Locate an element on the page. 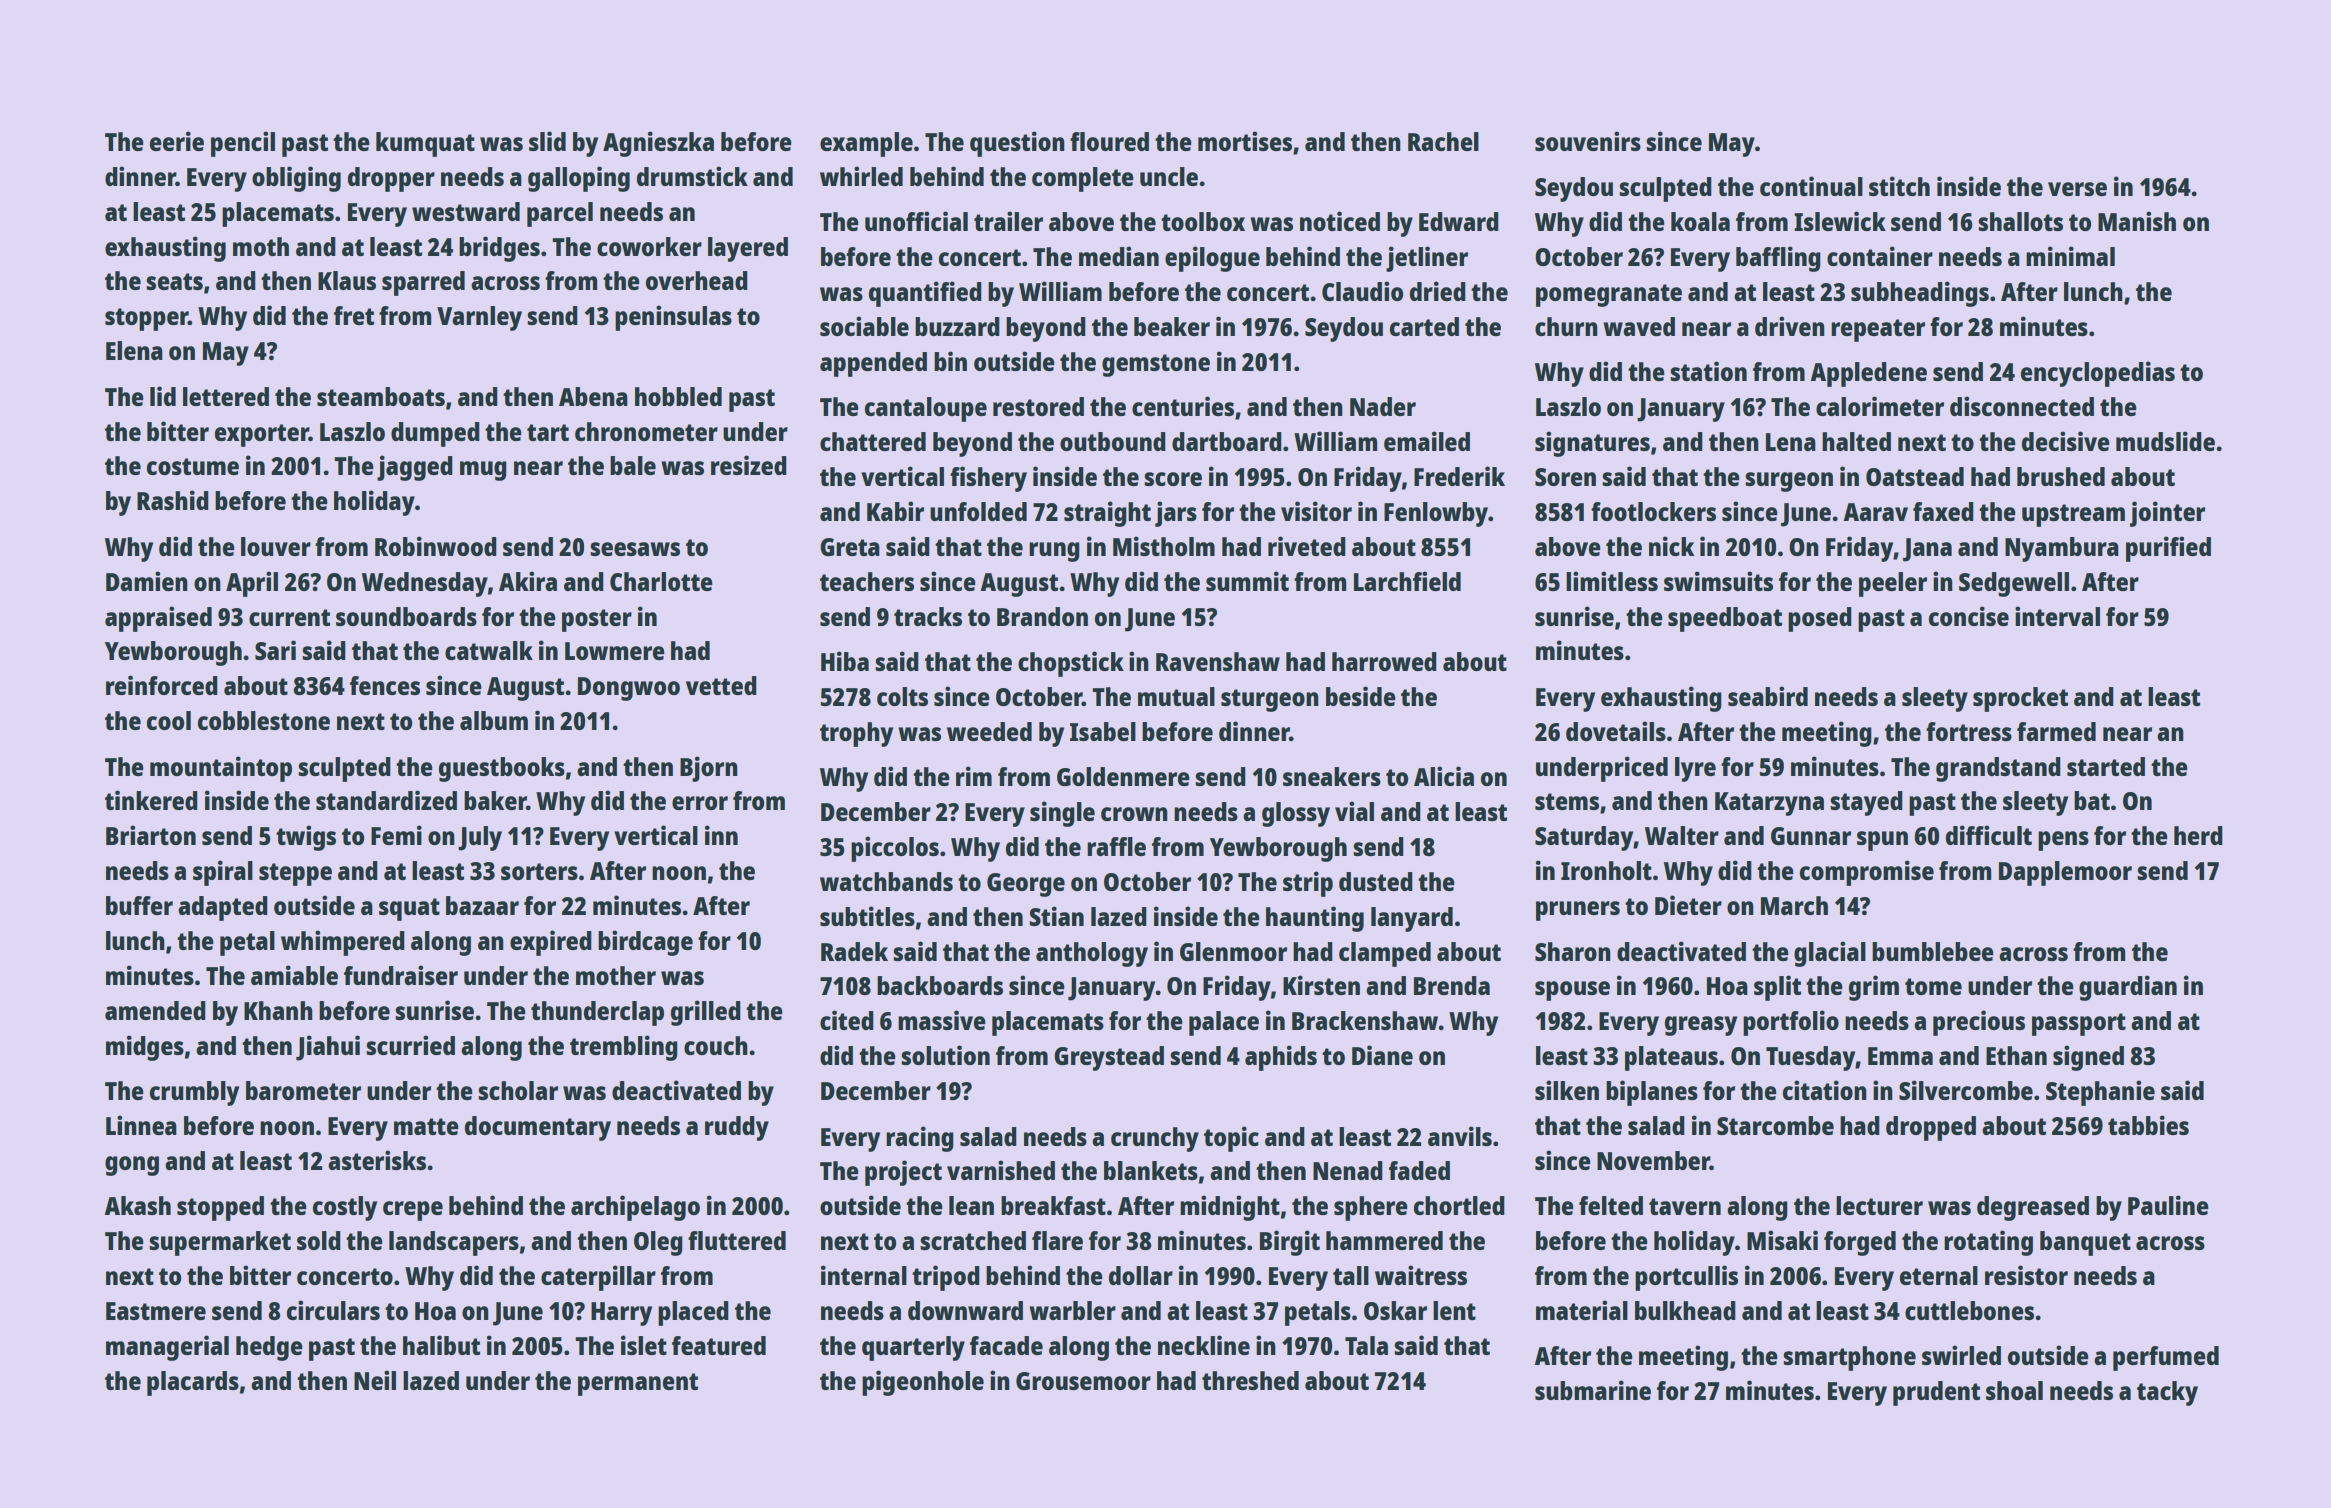 This image has width=2331, height=1508. container is located at coordinates (1880, 256).
